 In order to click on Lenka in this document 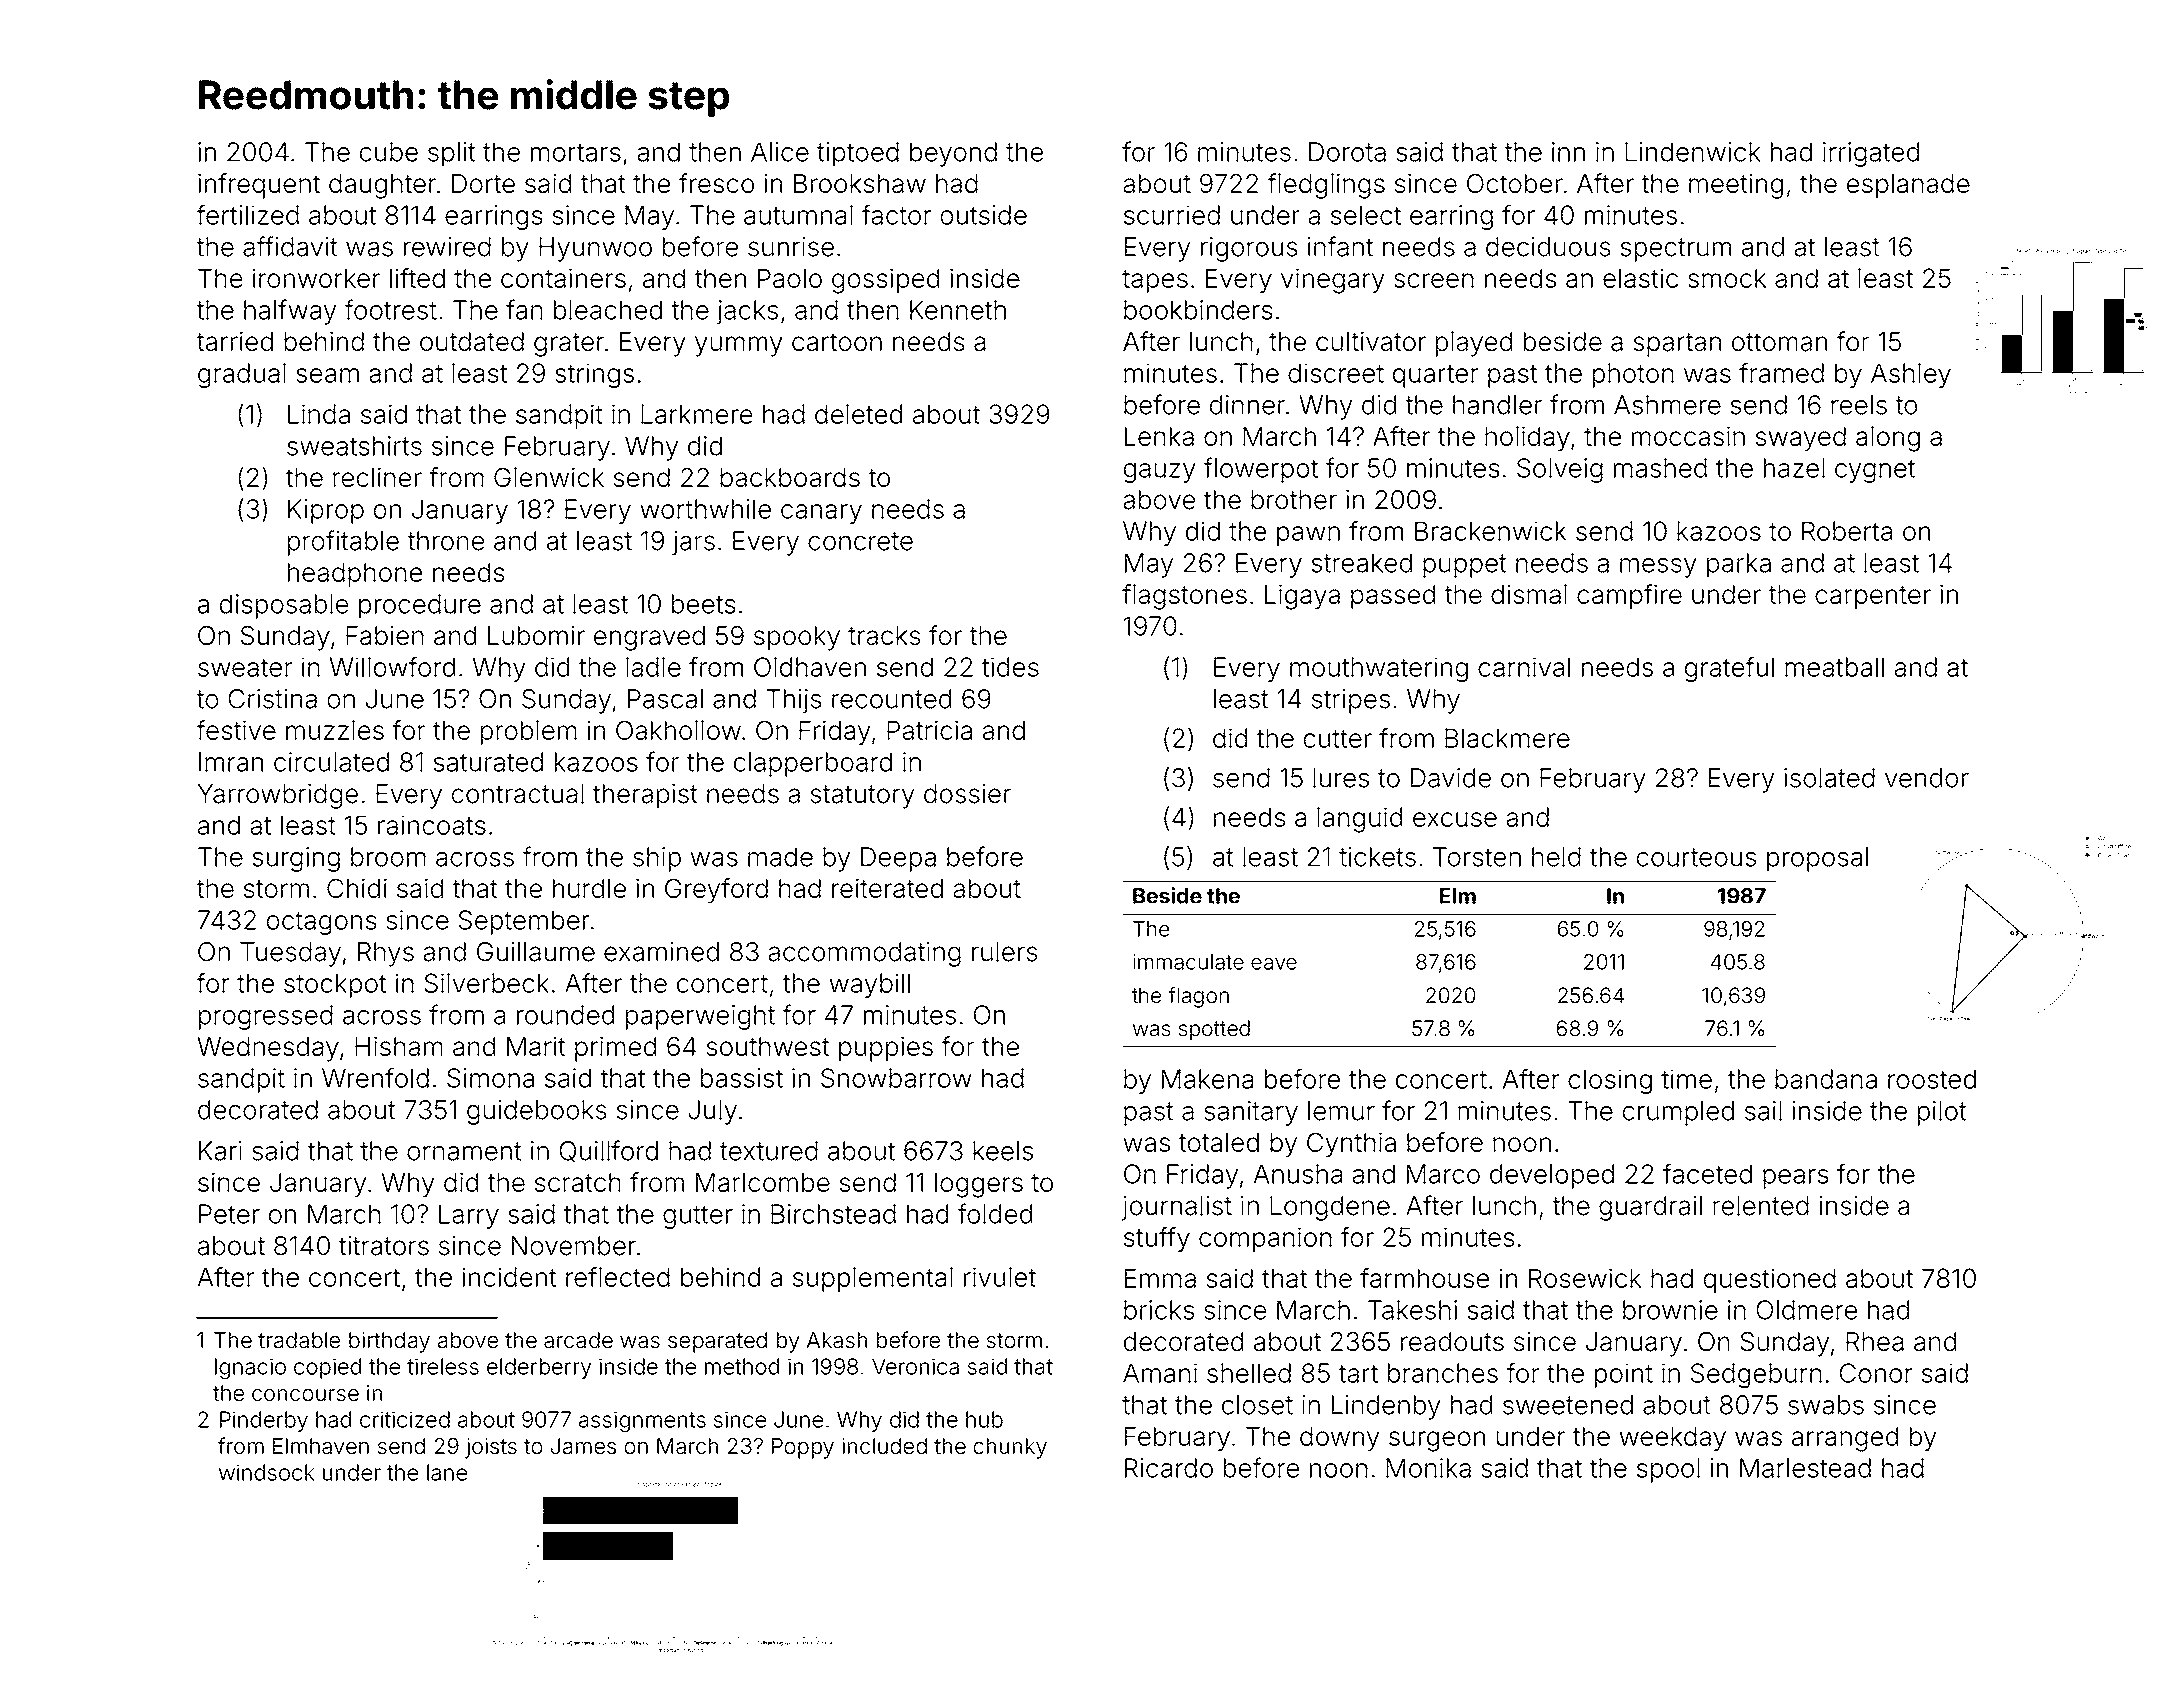, I will do `click(1159, 436)`.
